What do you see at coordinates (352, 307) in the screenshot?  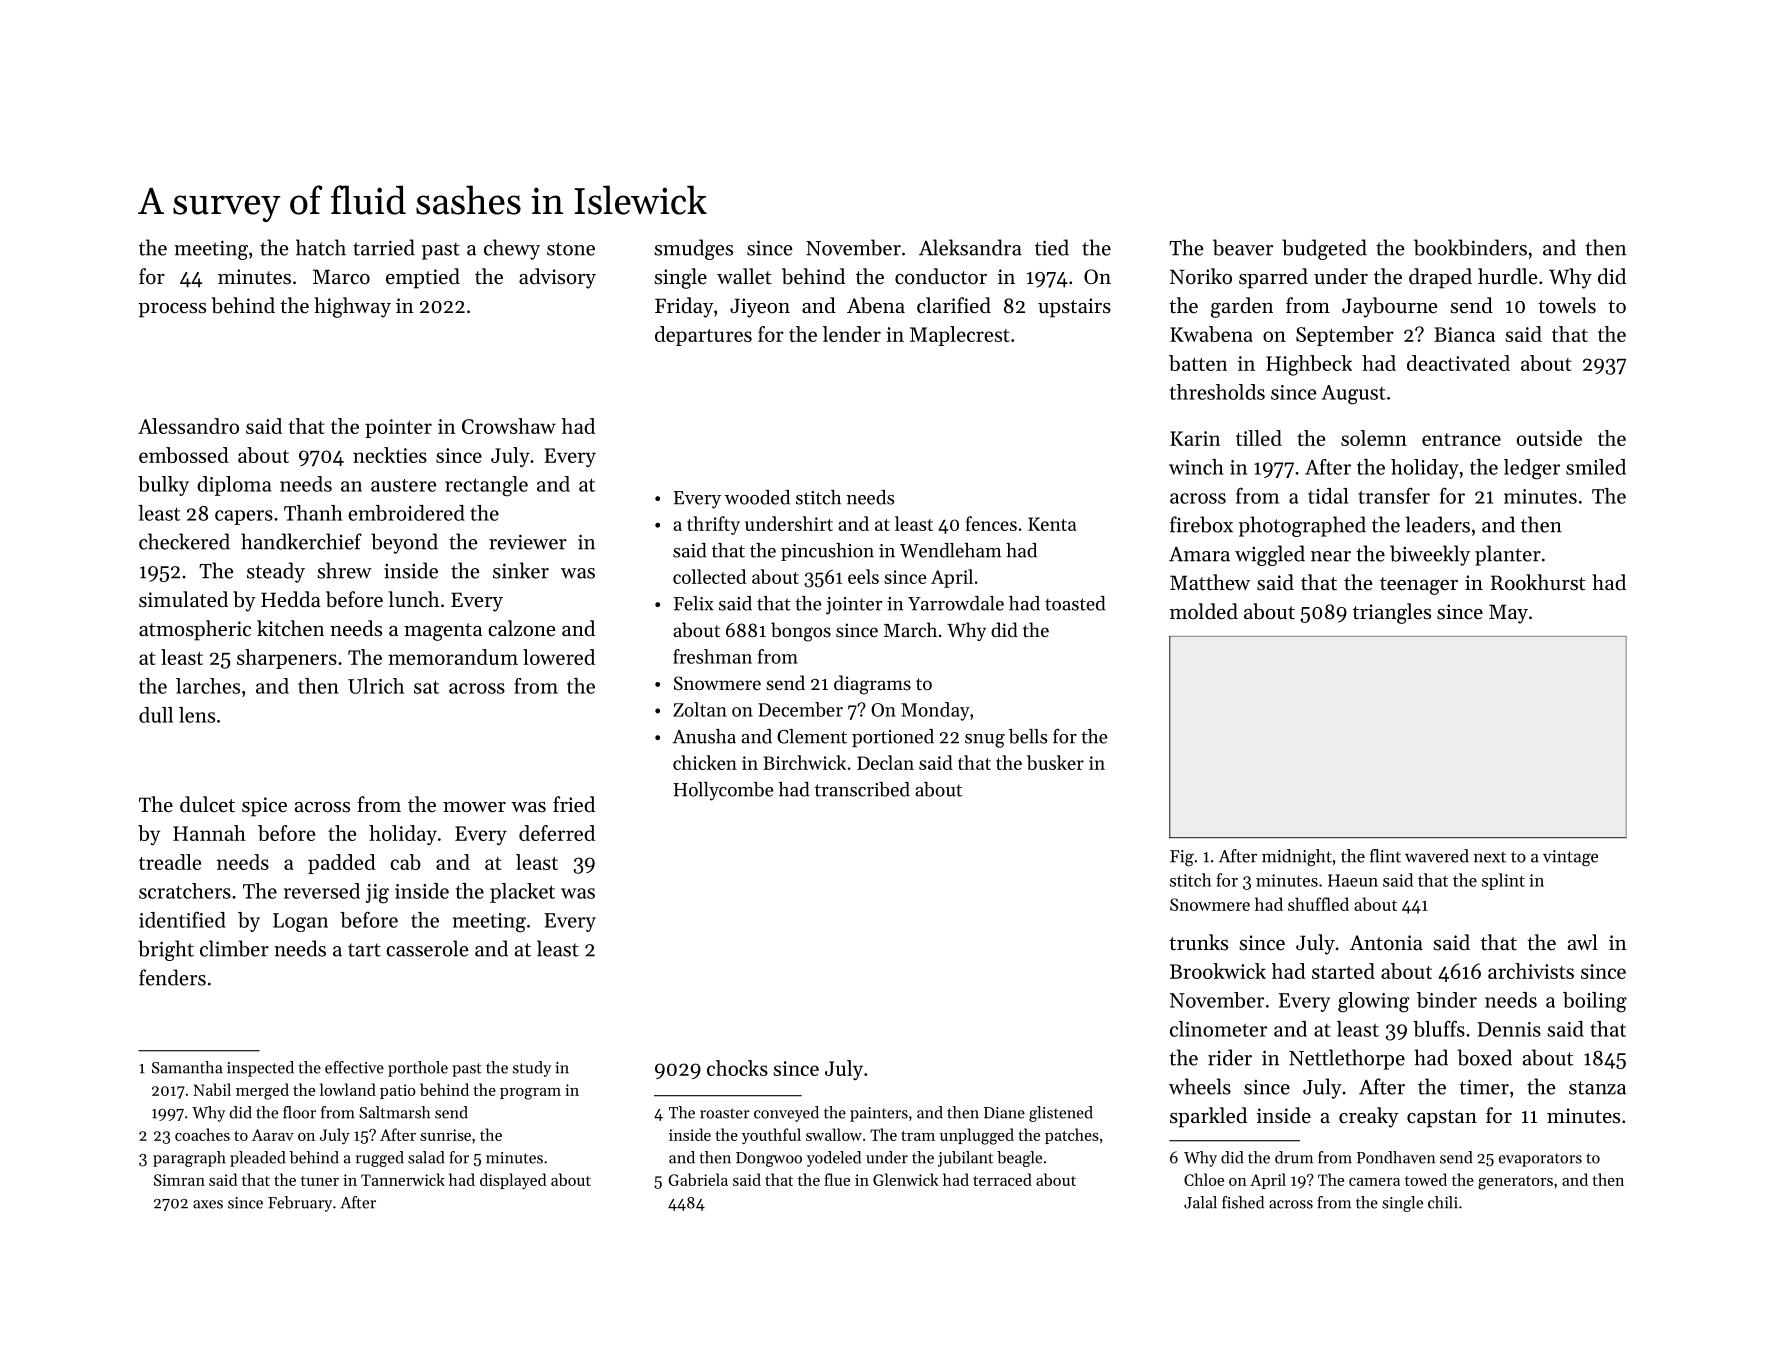 I see `highway` at bounding box center [352, 307].
